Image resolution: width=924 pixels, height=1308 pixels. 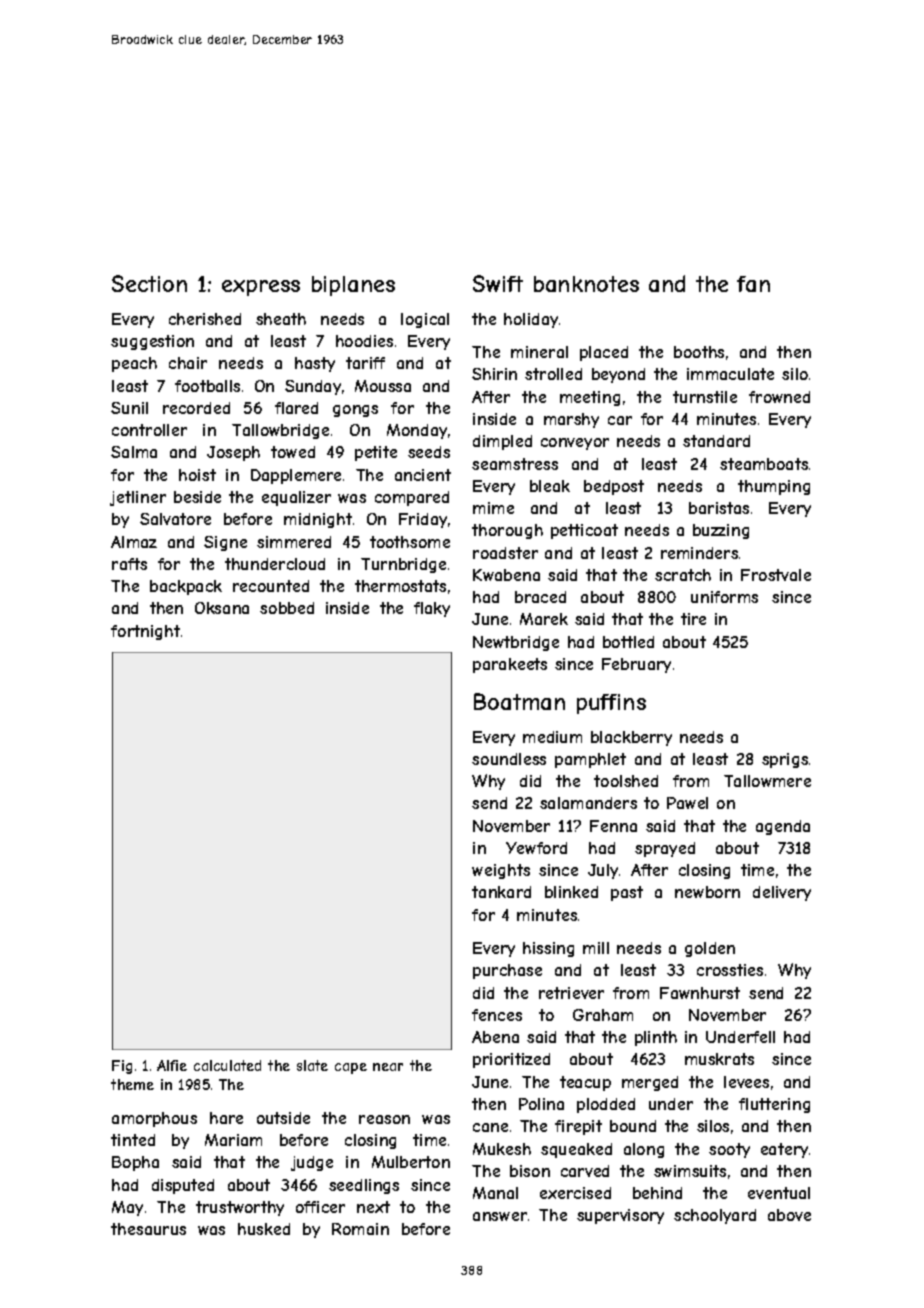 What do you see at coordinates (149, 283) in the page?
I see `Section` at bounding box center [149, 283].
